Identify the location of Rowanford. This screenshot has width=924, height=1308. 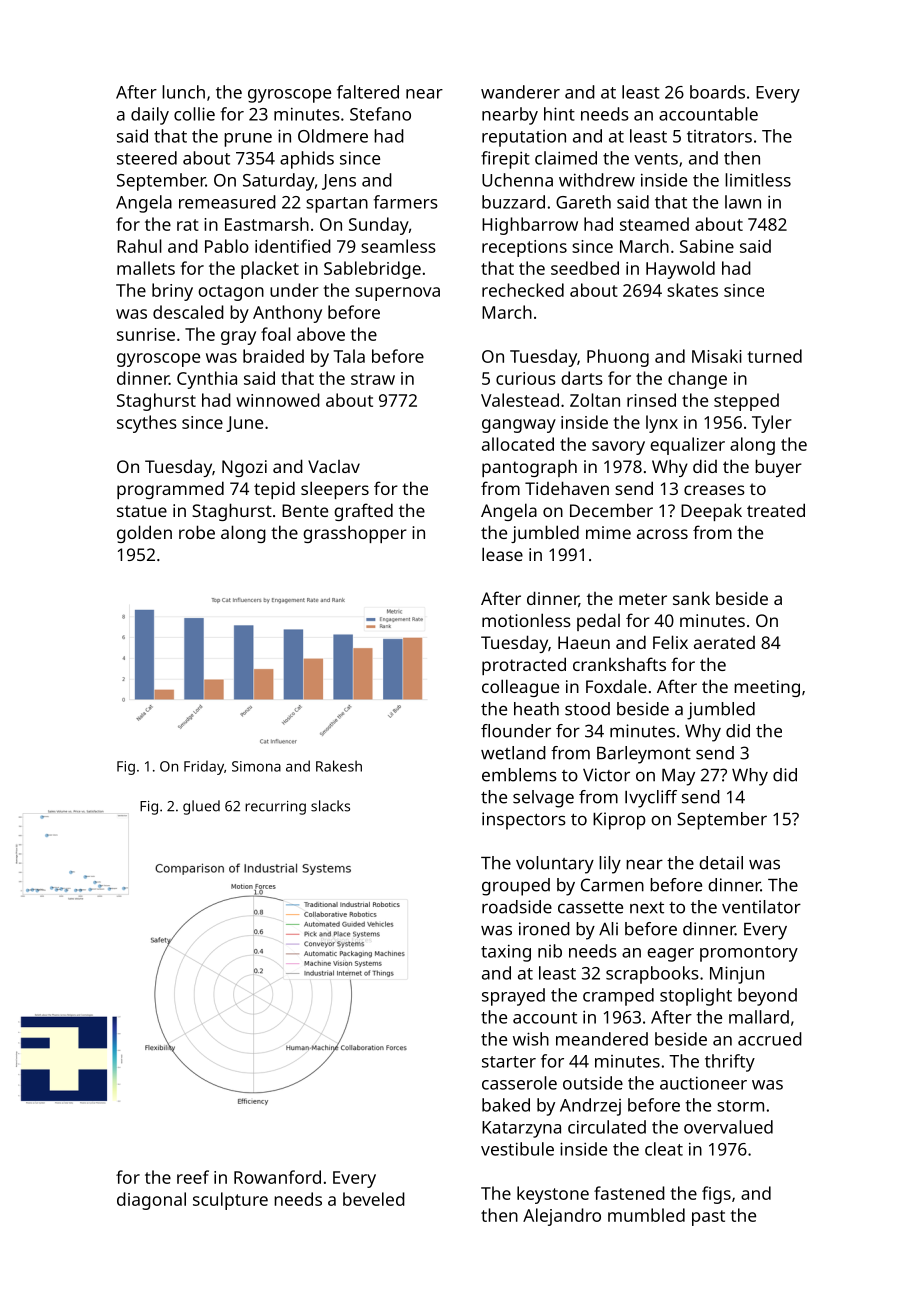
(277, 1177).
